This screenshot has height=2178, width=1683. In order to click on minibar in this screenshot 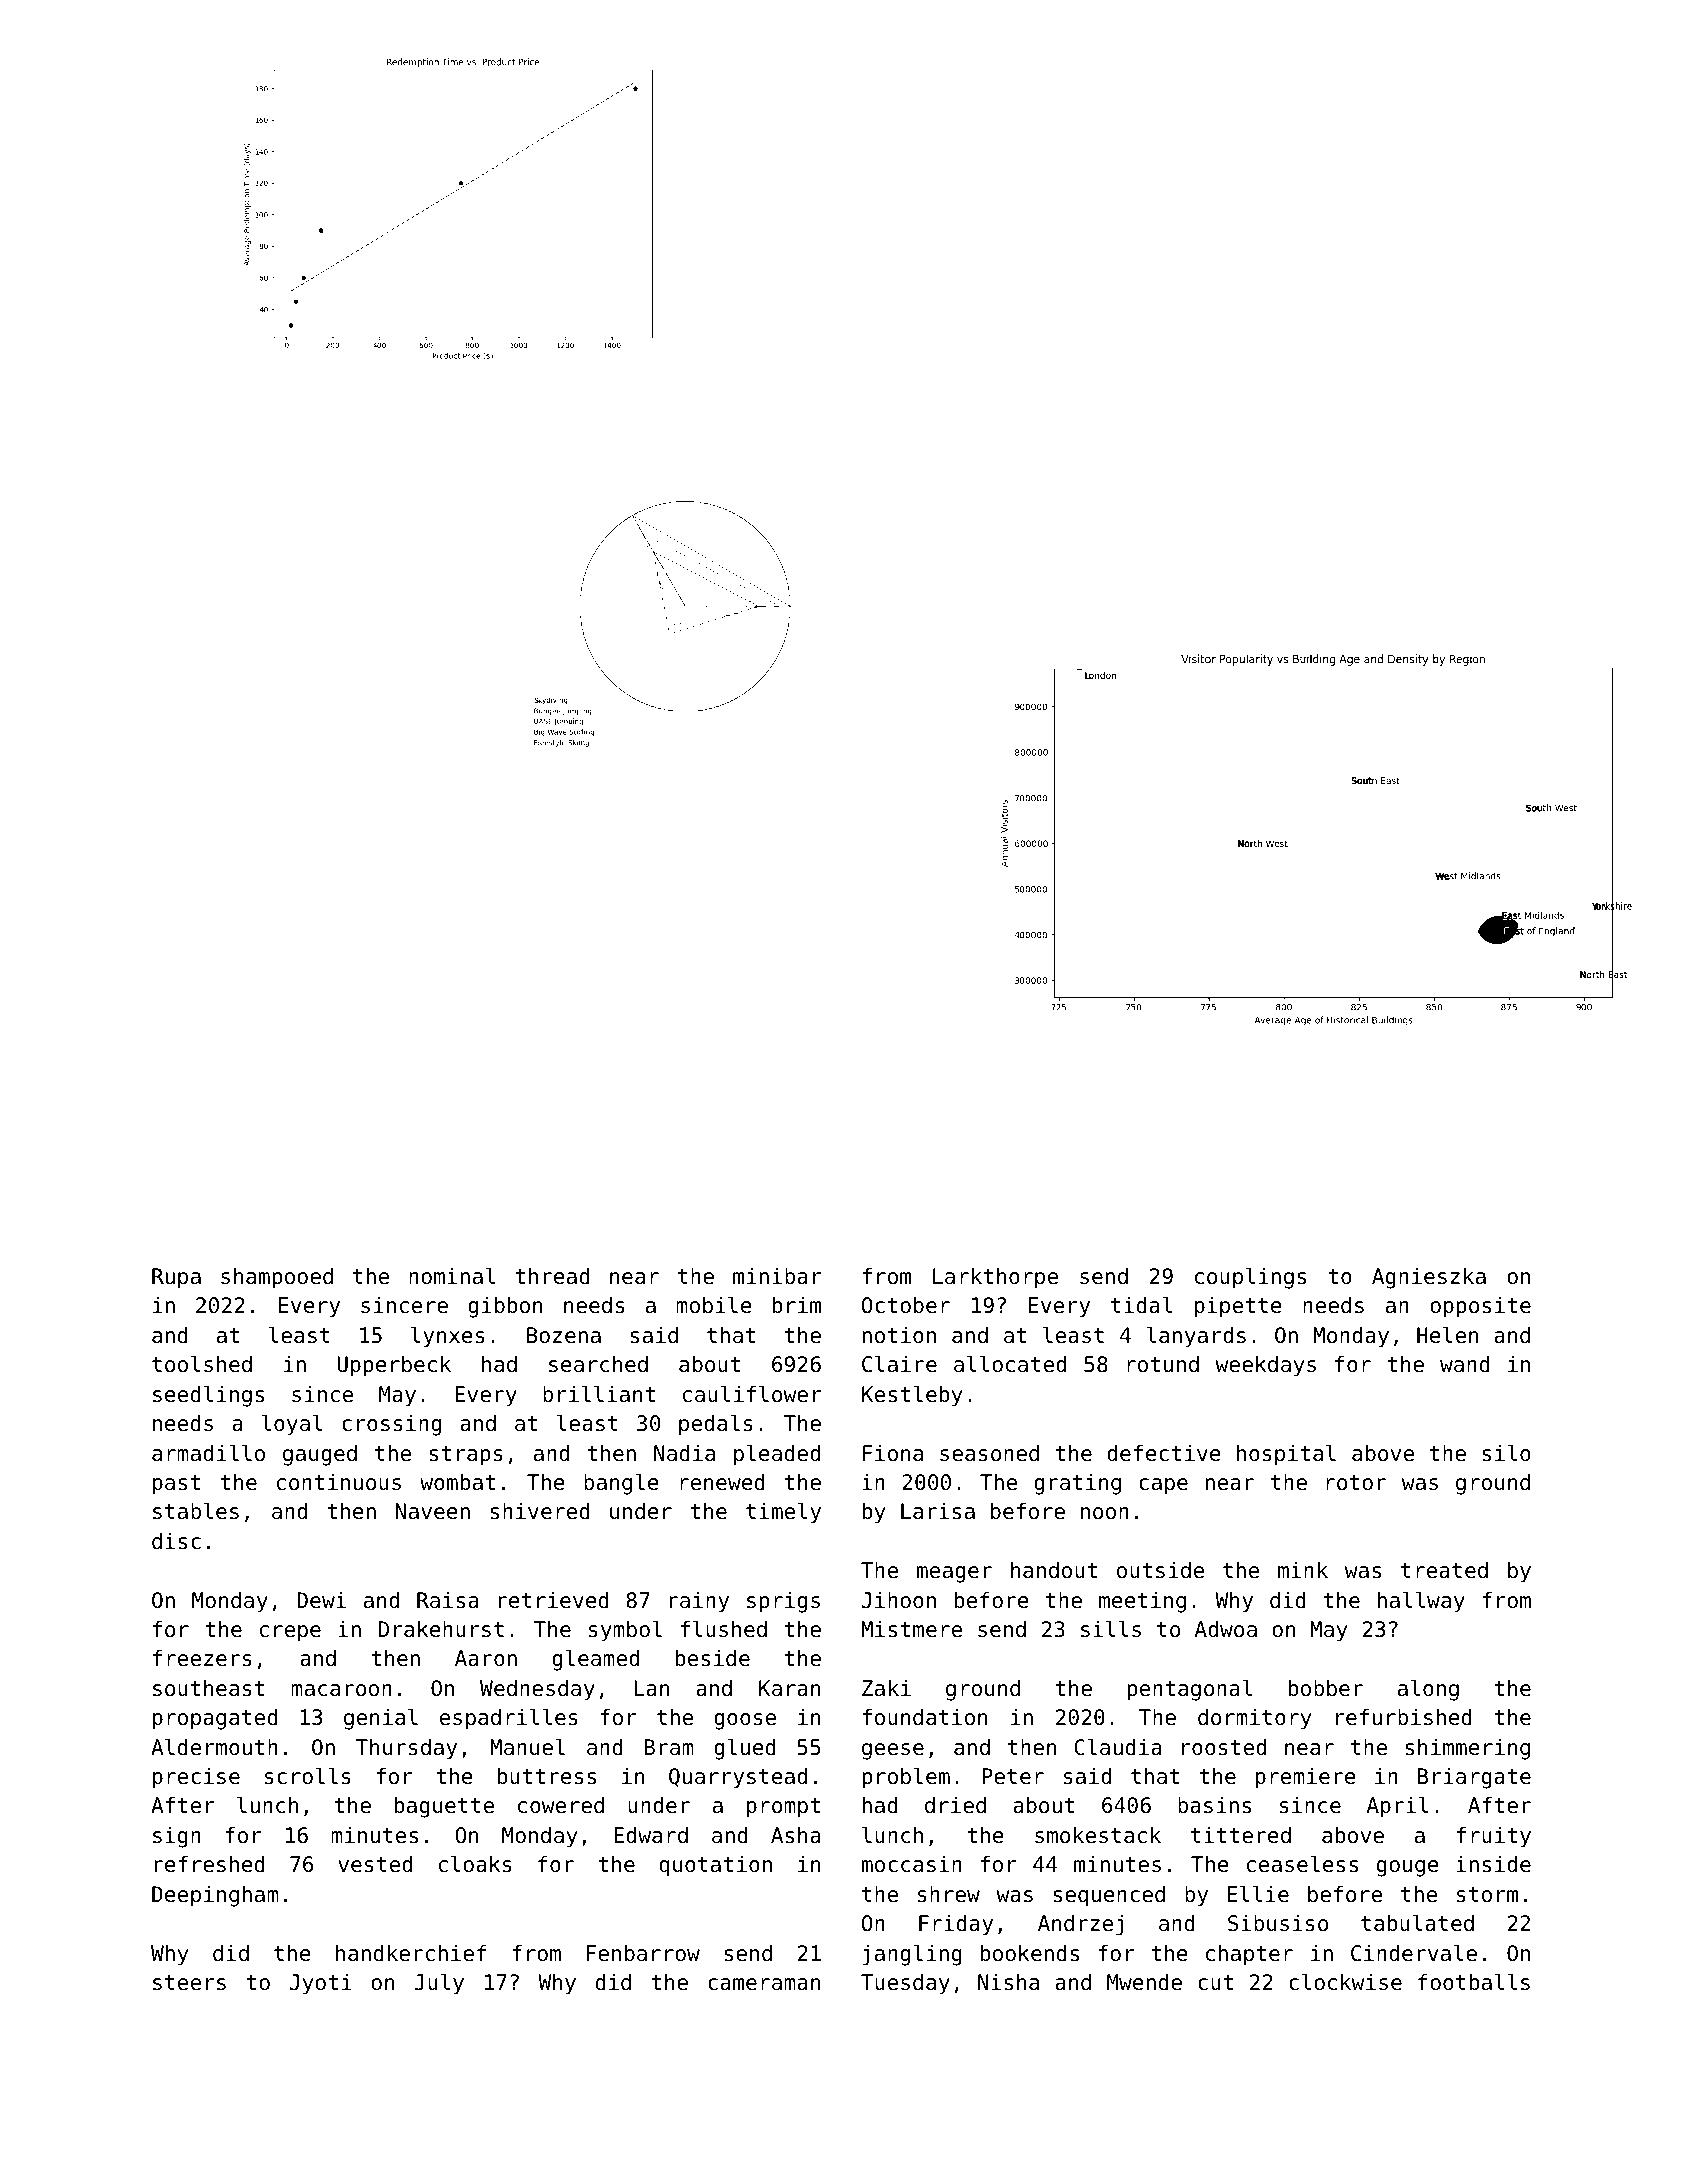, I will do `click(777, 1276)`.
